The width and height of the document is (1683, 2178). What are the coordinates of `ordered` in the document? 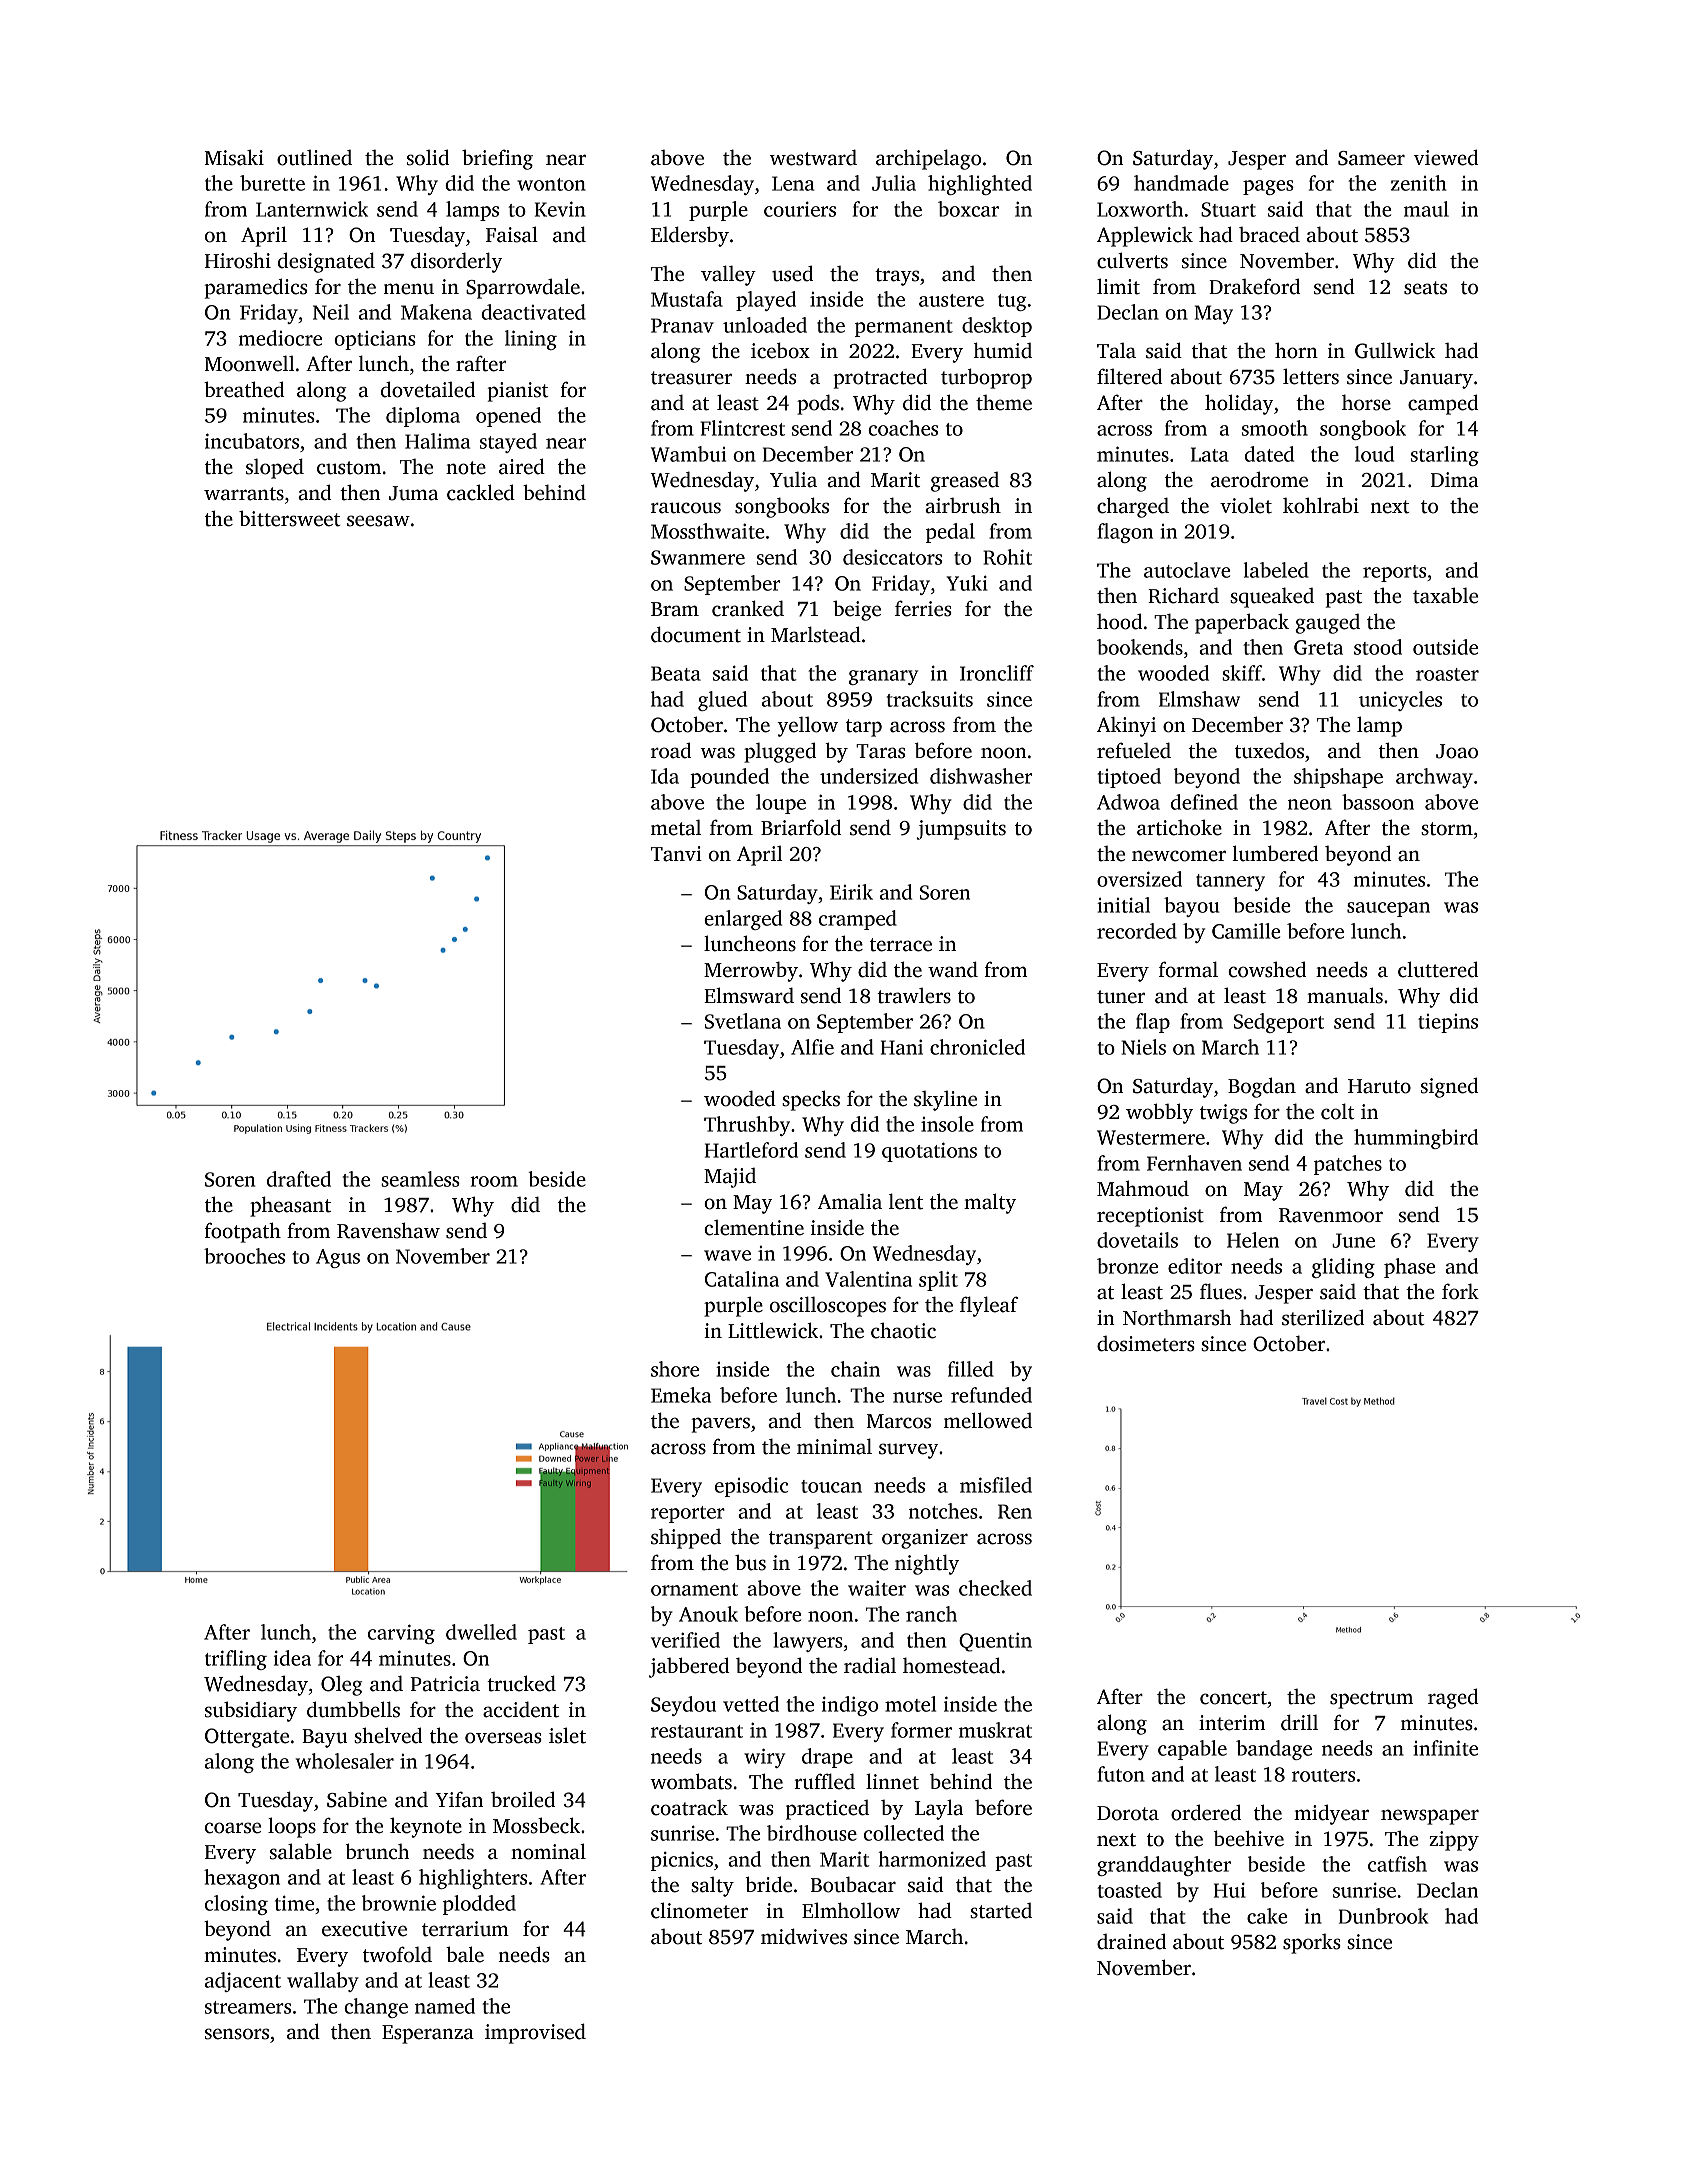 It's located at (1206, 1812).
